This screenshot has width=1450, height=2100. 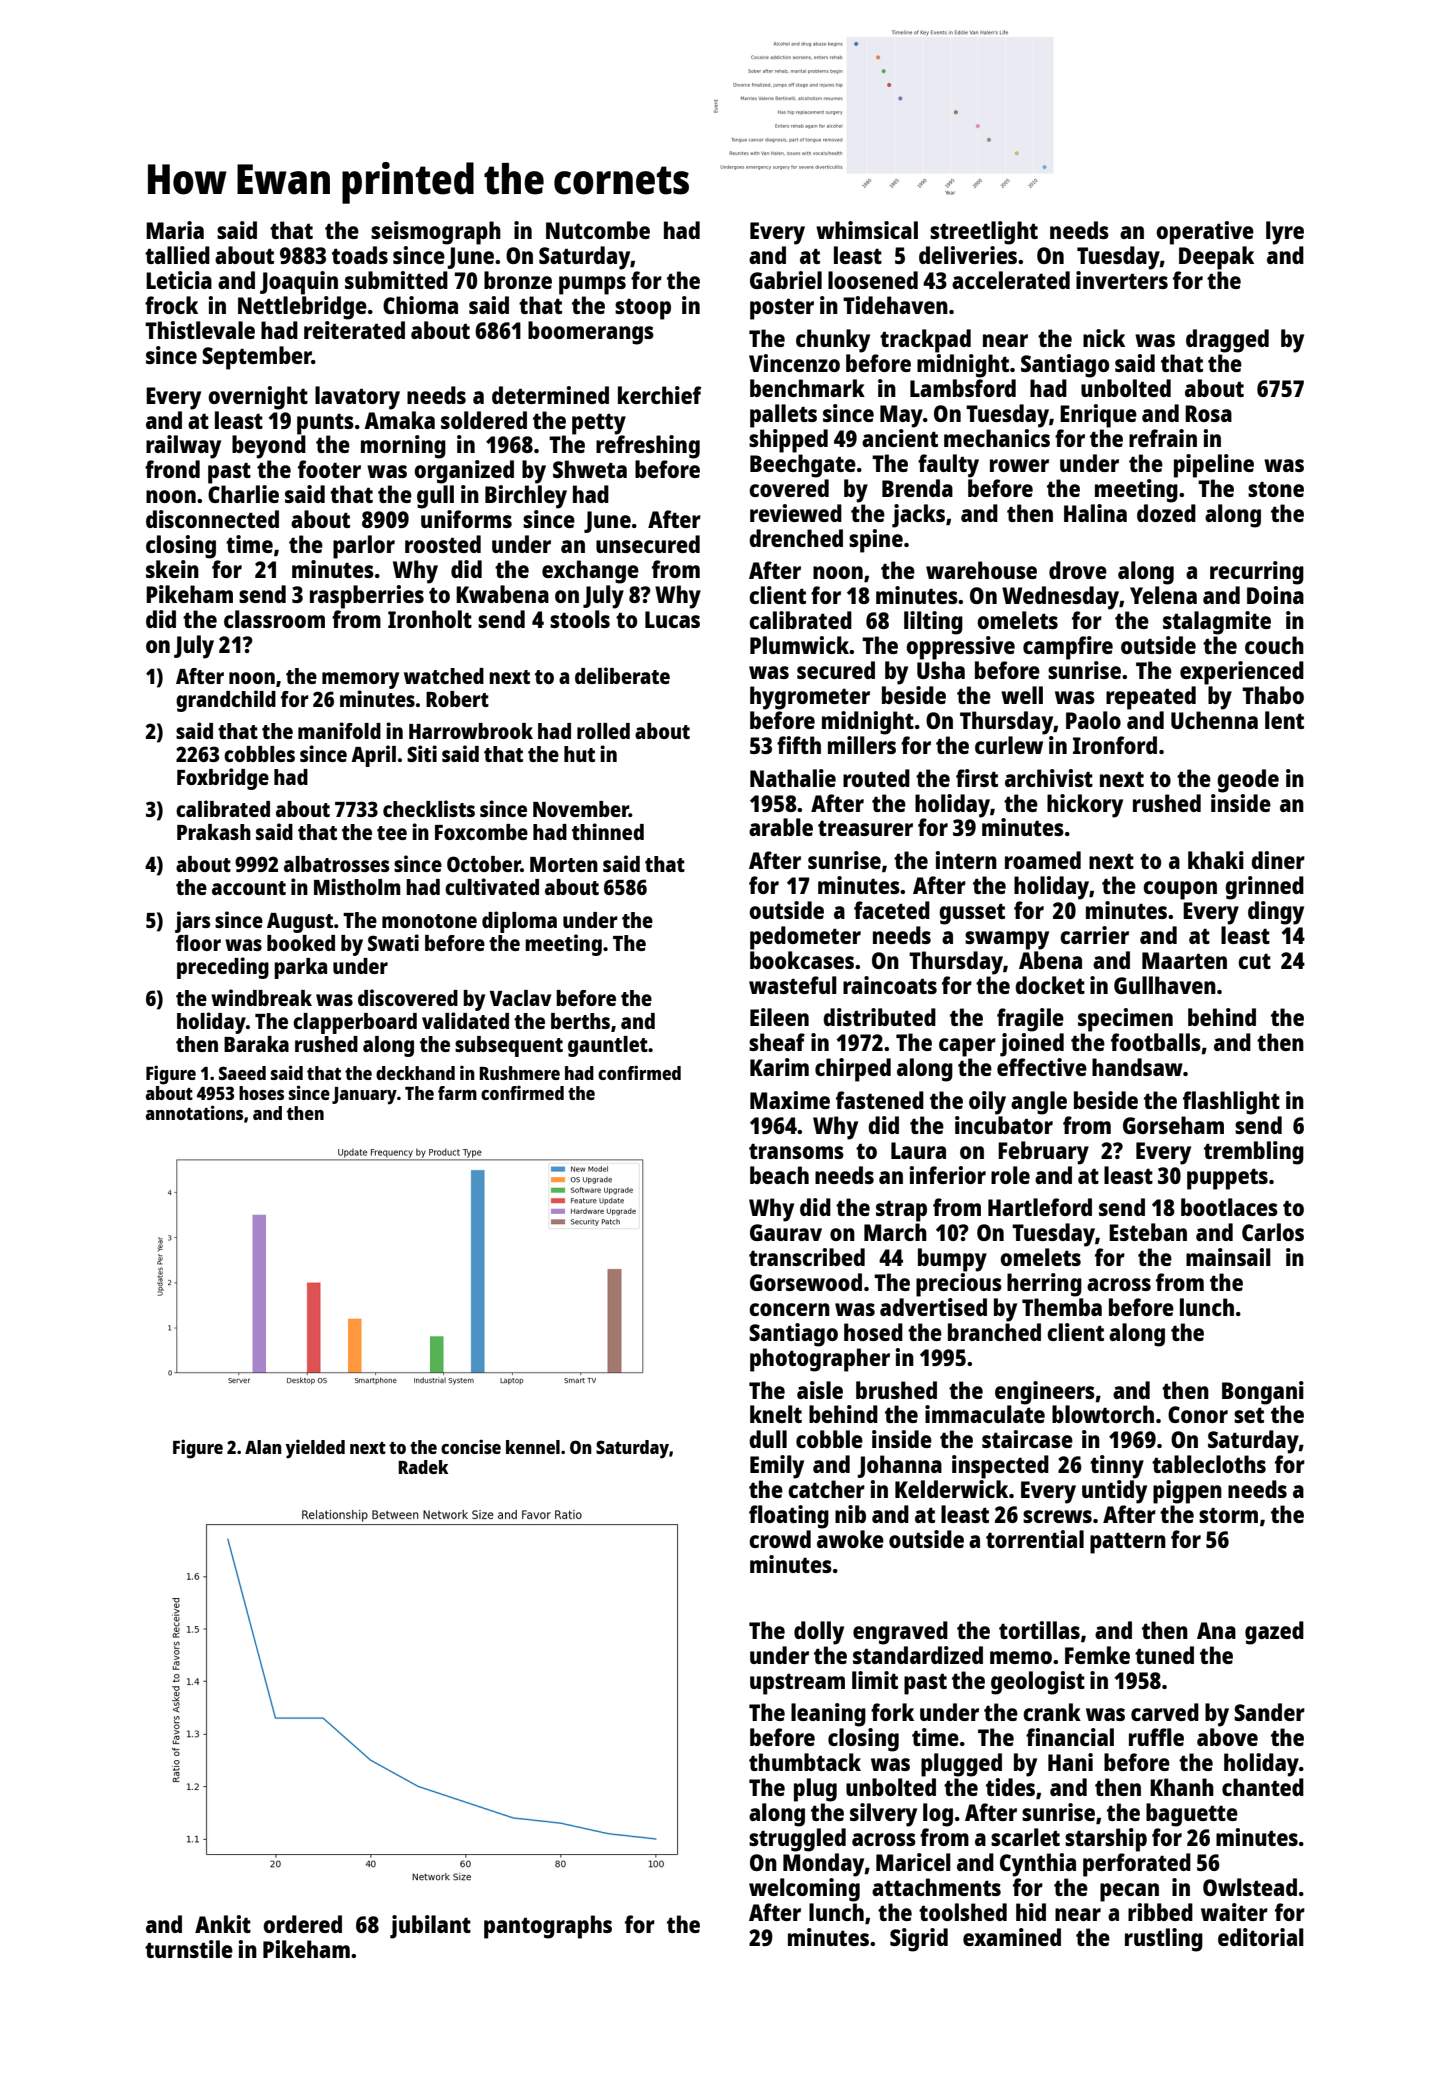 I want to click on Lucas, so click(x=672, y=619).
